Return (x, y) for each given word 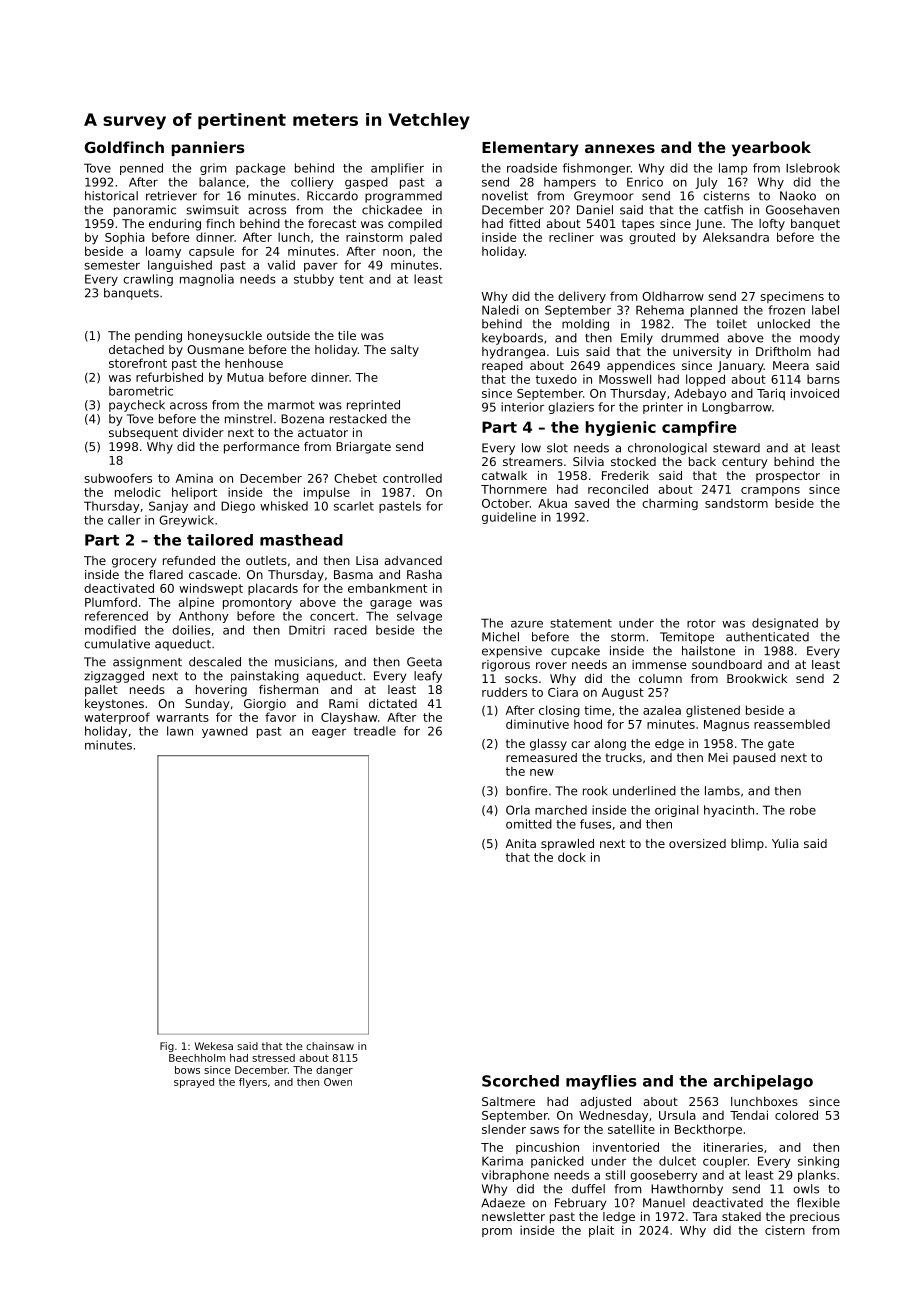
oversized (697, 843)
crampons (770, 491)
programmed (403, 197)
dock (572, 857)
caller (124, 520)
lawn (180, 731)
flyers (253, 1083)
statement (581, 623)
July (706, 183)
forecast (332, 223)
